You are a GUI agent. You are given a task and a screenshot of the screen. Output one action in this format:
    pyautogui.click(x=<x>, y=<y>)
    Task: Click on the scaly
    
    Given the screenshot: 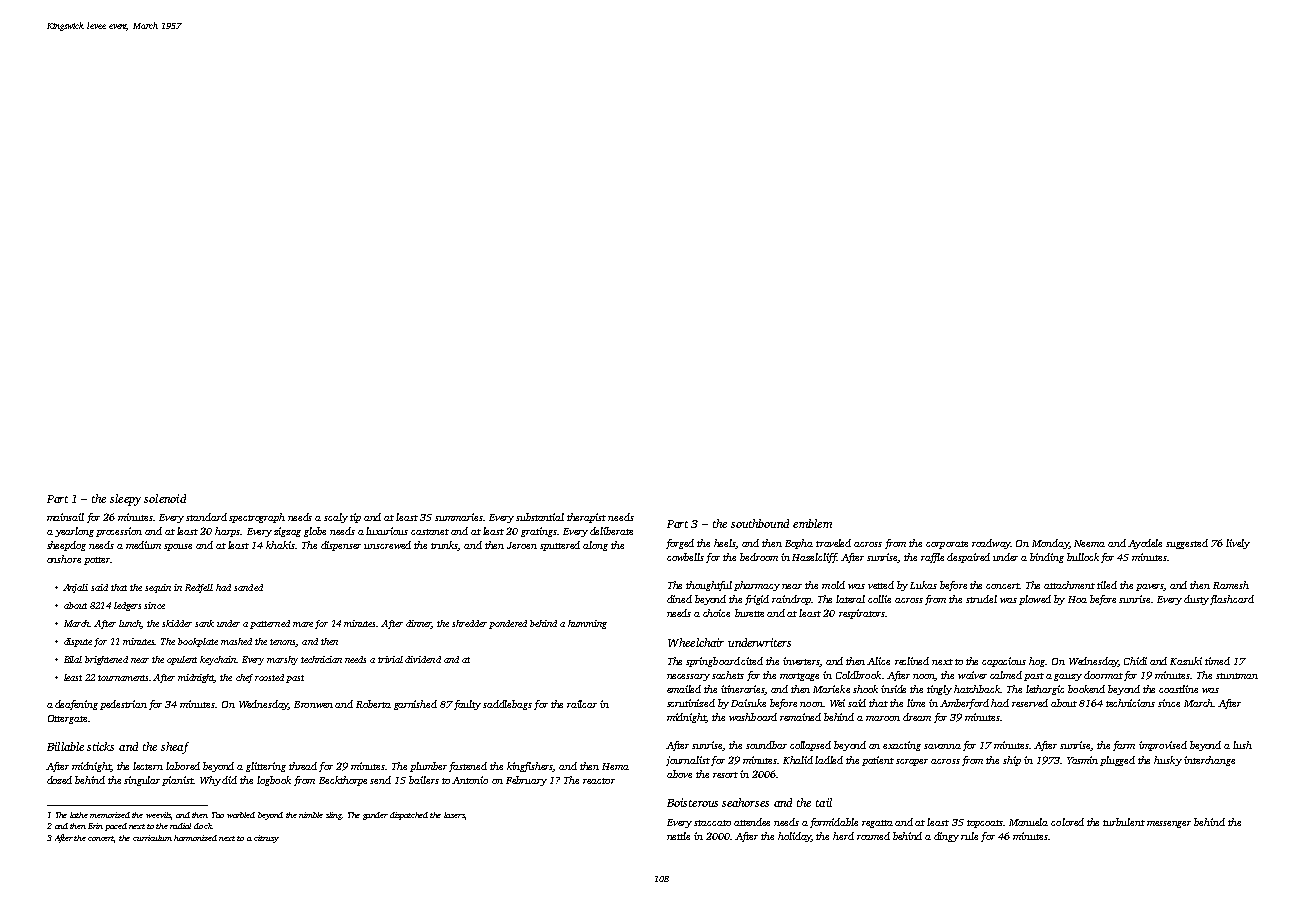 What is the action you would take?
    pyautogui.click(x=336, y=518)
